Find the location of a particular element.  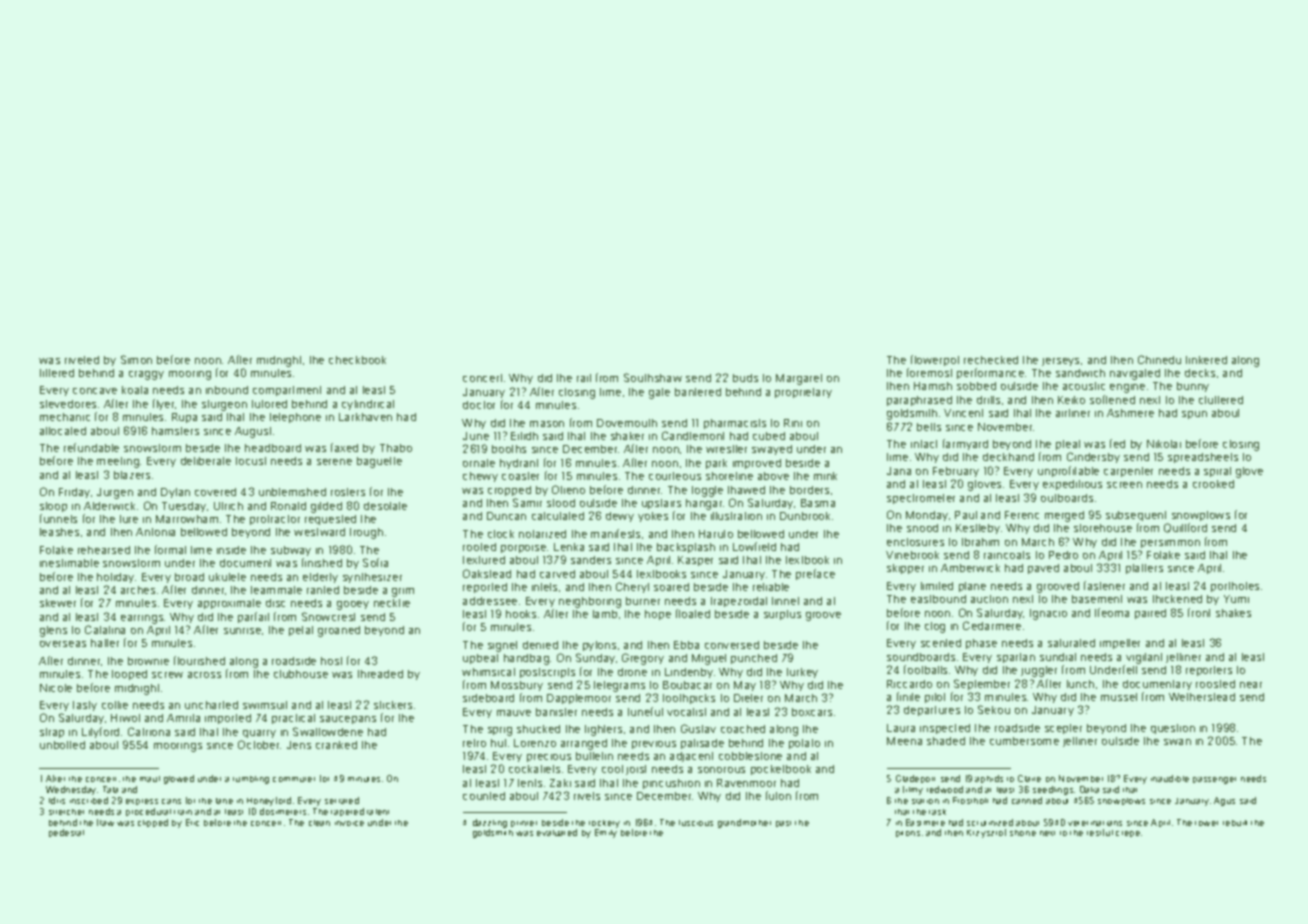

grandmother is located at coordinates (744, 823).
